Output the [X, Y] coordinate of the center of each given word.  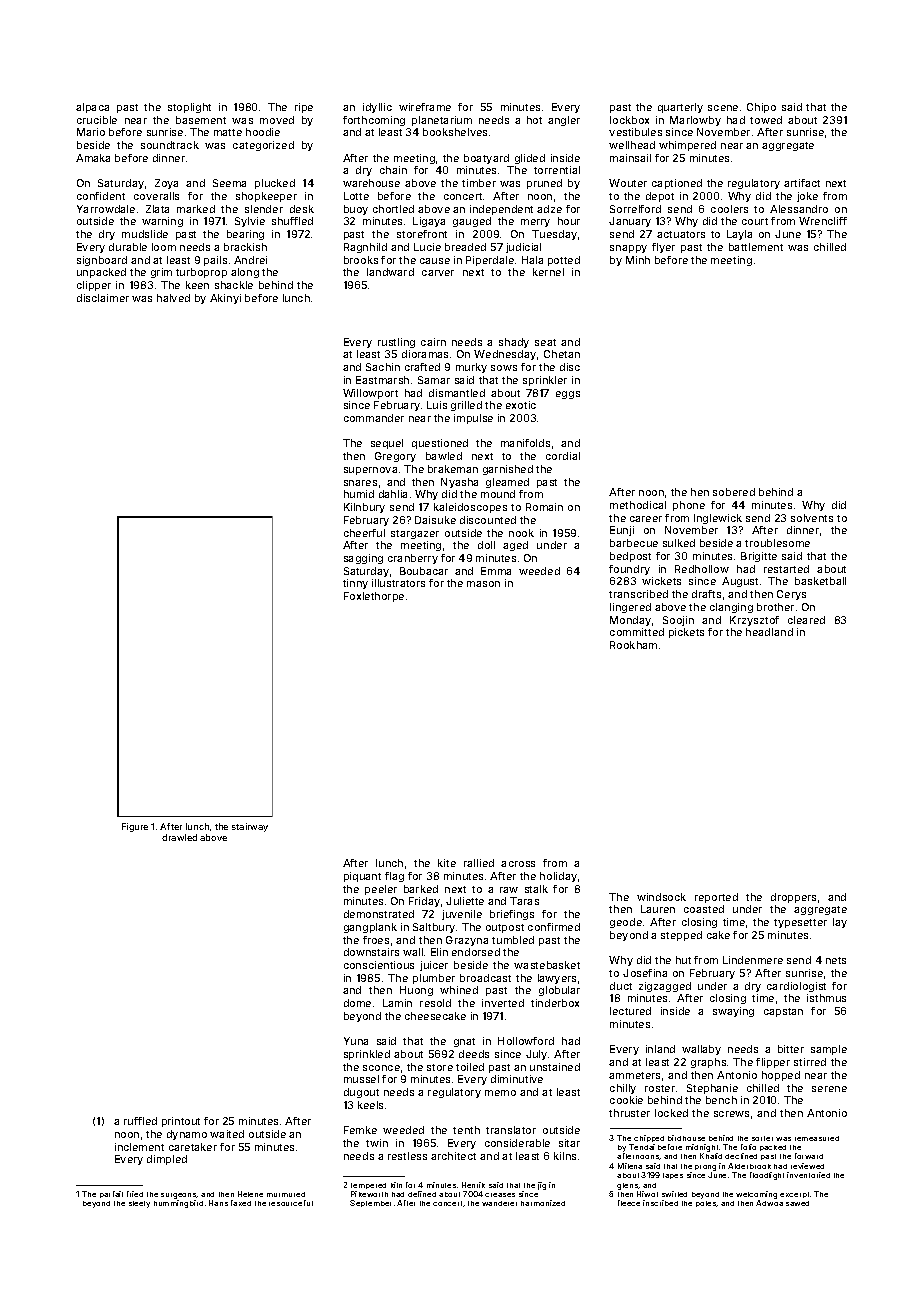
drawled [179, 837]
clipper [94, 286]
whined [459, 990]
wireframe [425, 107]
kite [447, 863]
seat [545, 342]
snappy [628, 249]
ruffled [140, 1121]
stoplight [189, 108]
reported [716, 898]
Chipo [761, 108]
